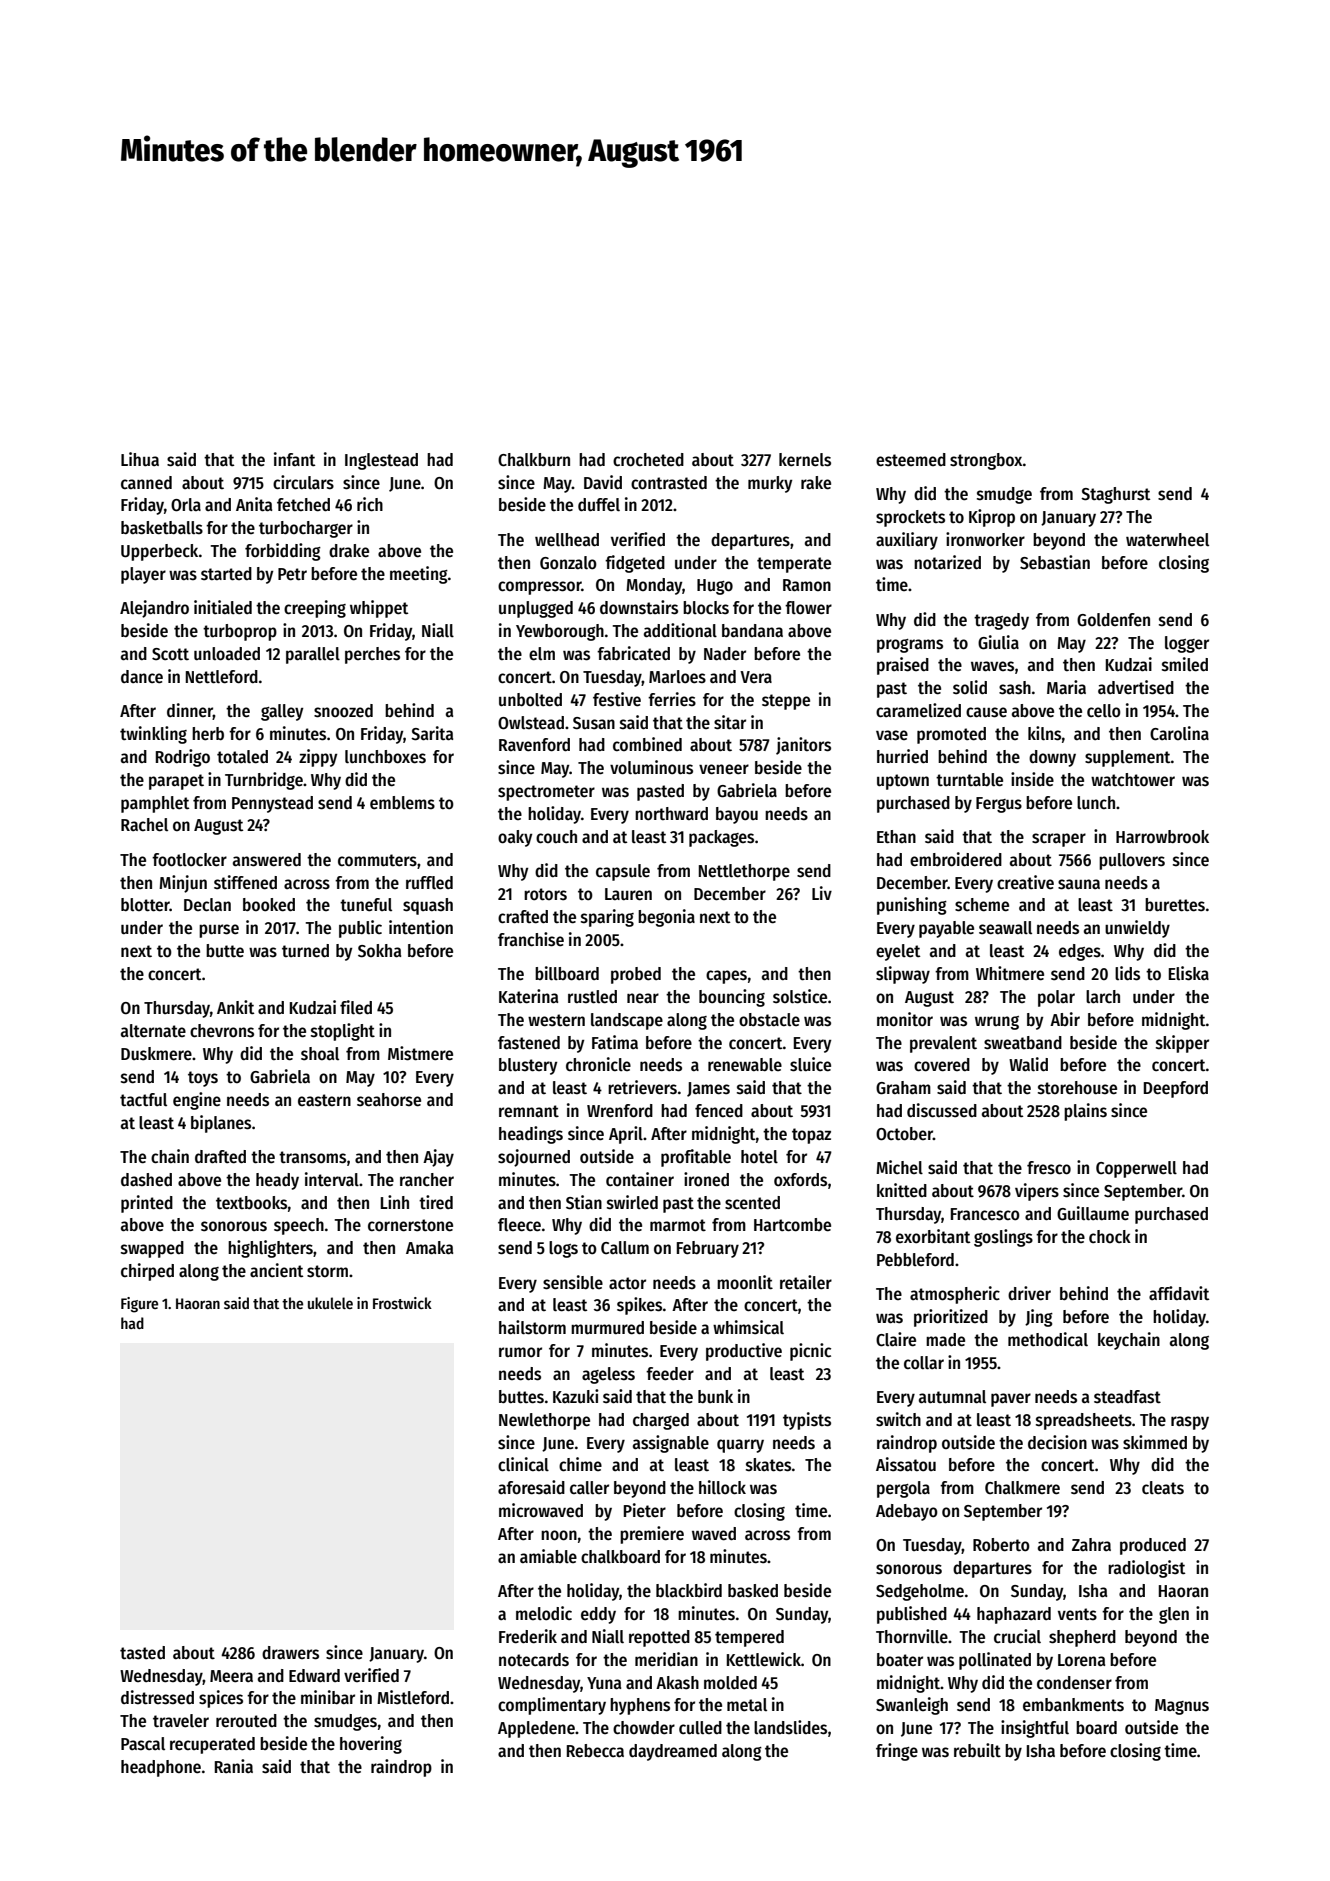  I want to click on Whitmere, so click(1010, 973).
